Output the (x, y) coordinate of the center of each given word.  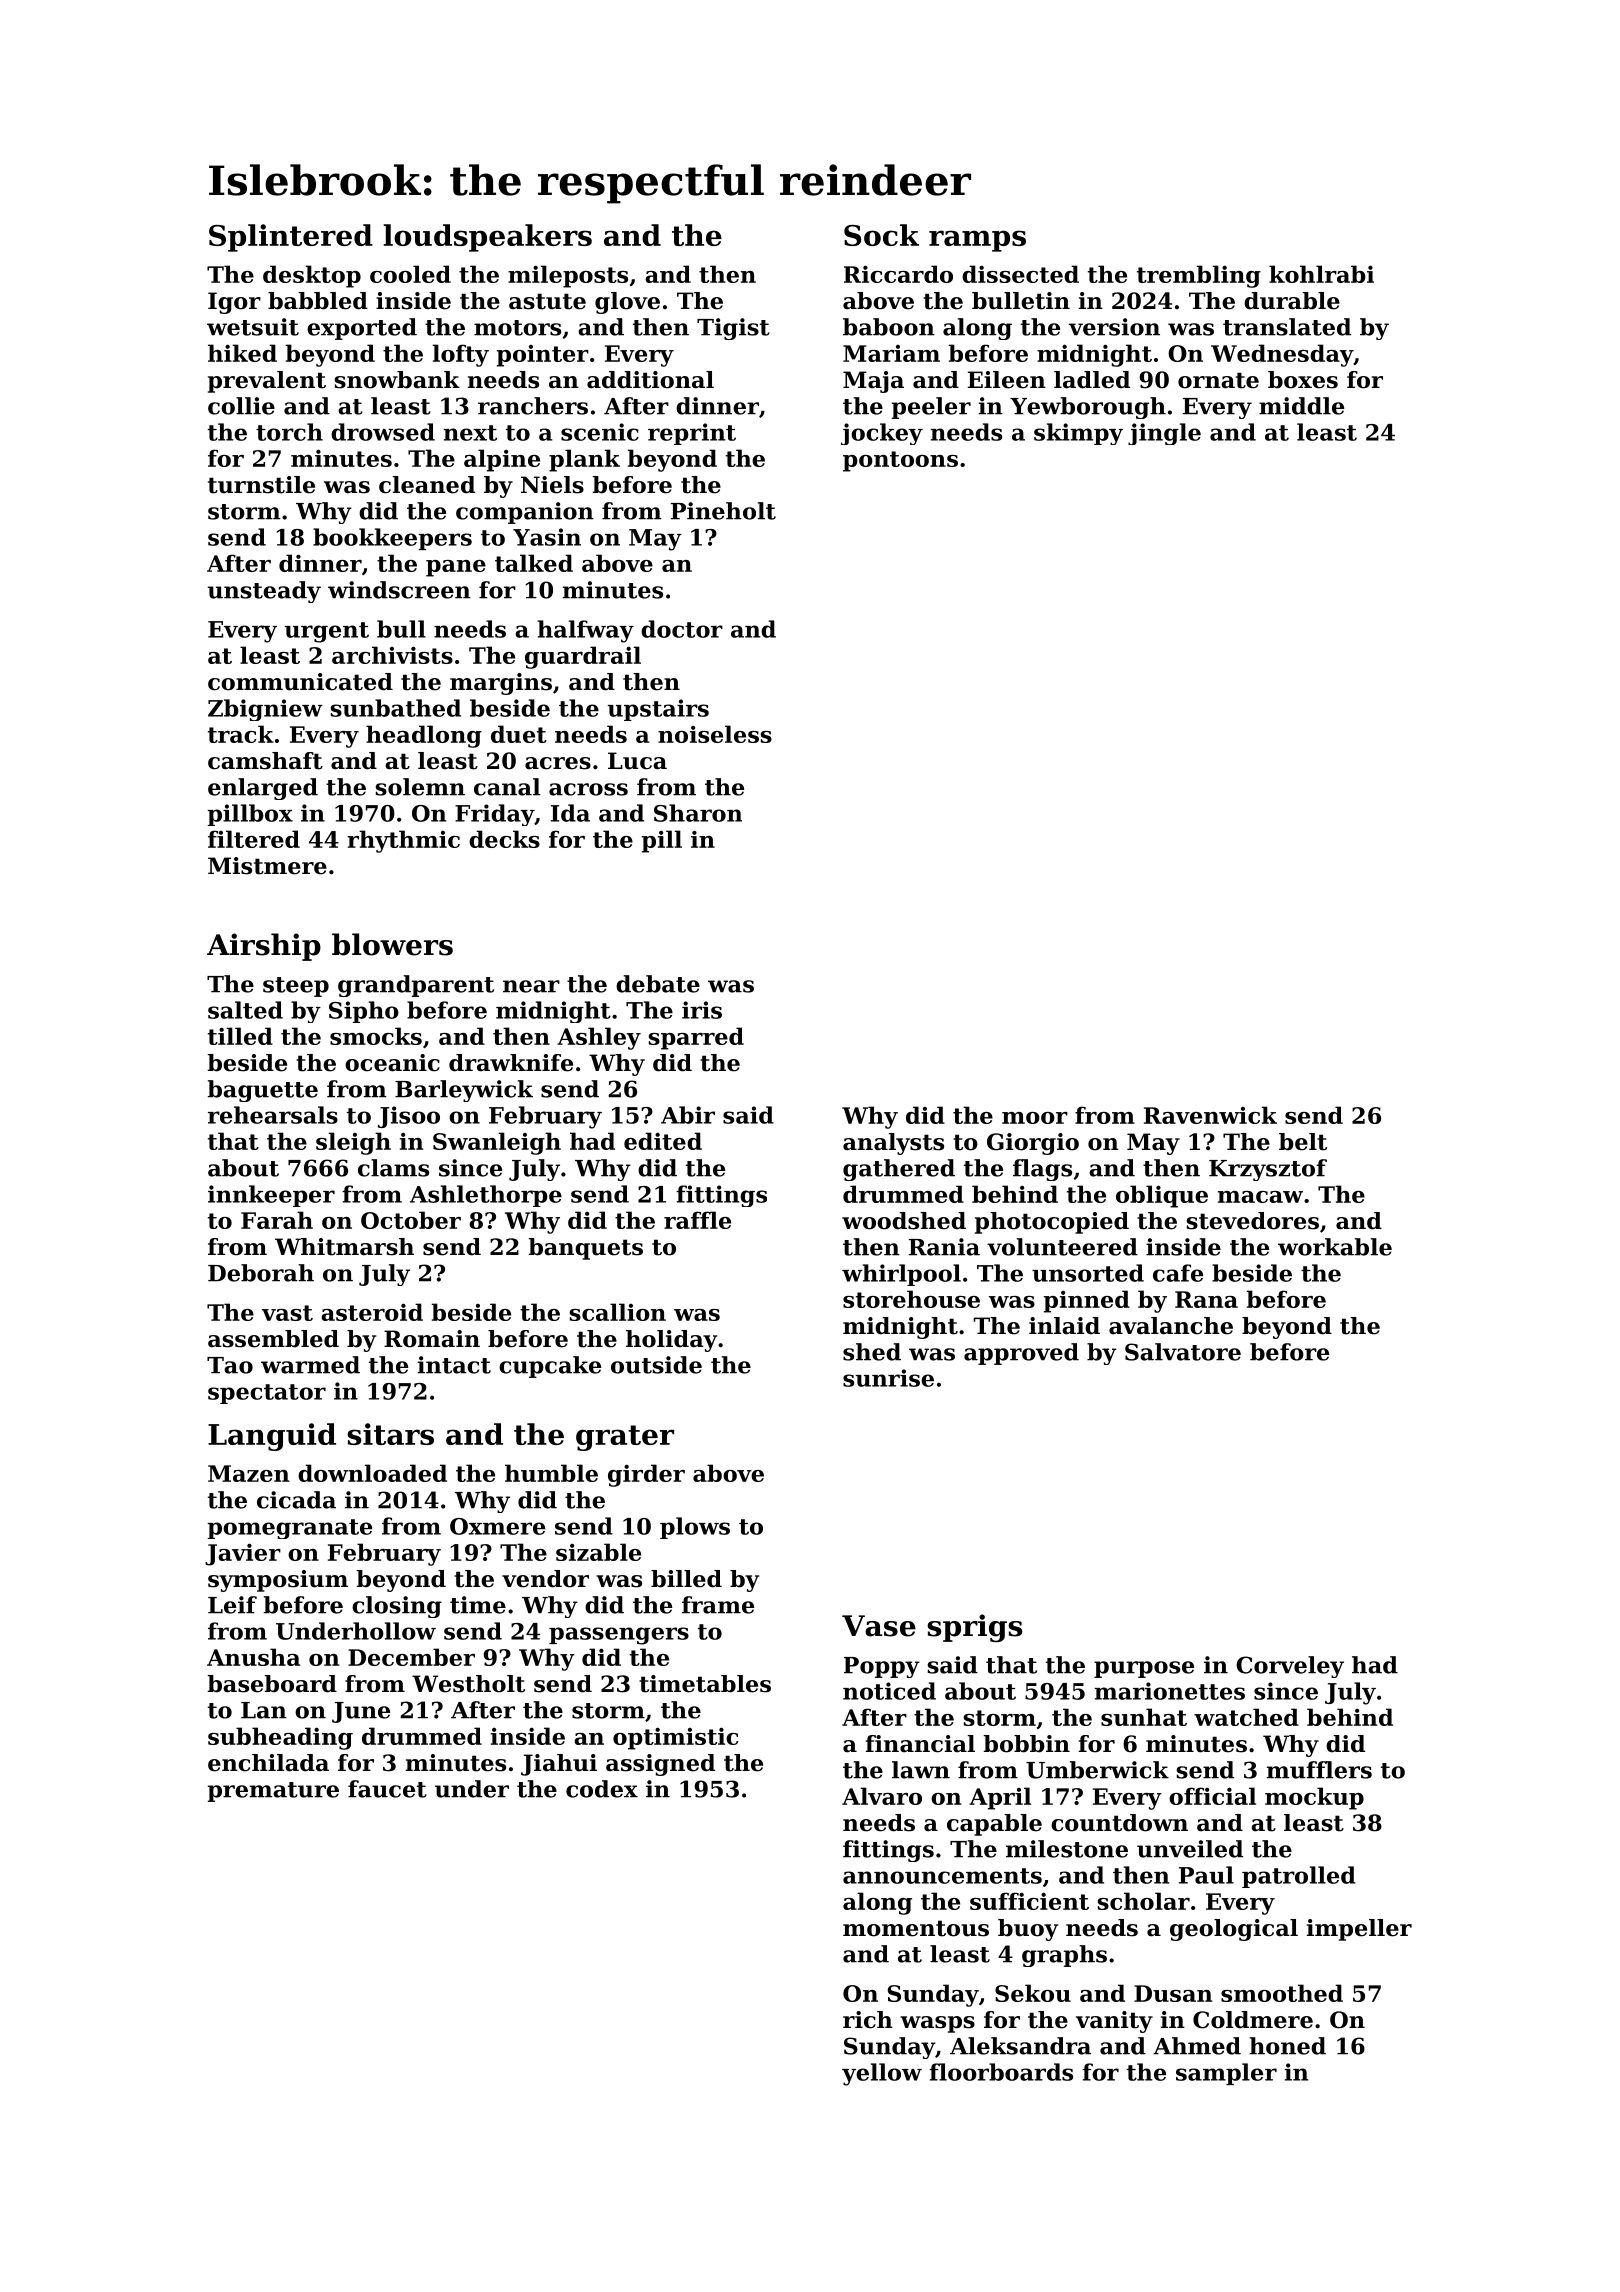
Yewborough (1088, 408)
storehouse (911, 1299)
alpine (502, 460)
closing (397, 1607)
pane (456, 568)
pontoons (900, 461)
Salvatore (1183, 1352)
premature (273, 1792)
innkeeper (271, 1196)
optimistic (676, 1738)
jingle (1164, 434)
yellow (882, 2074)
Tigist (733, 329)
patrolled (1299, 1877)
